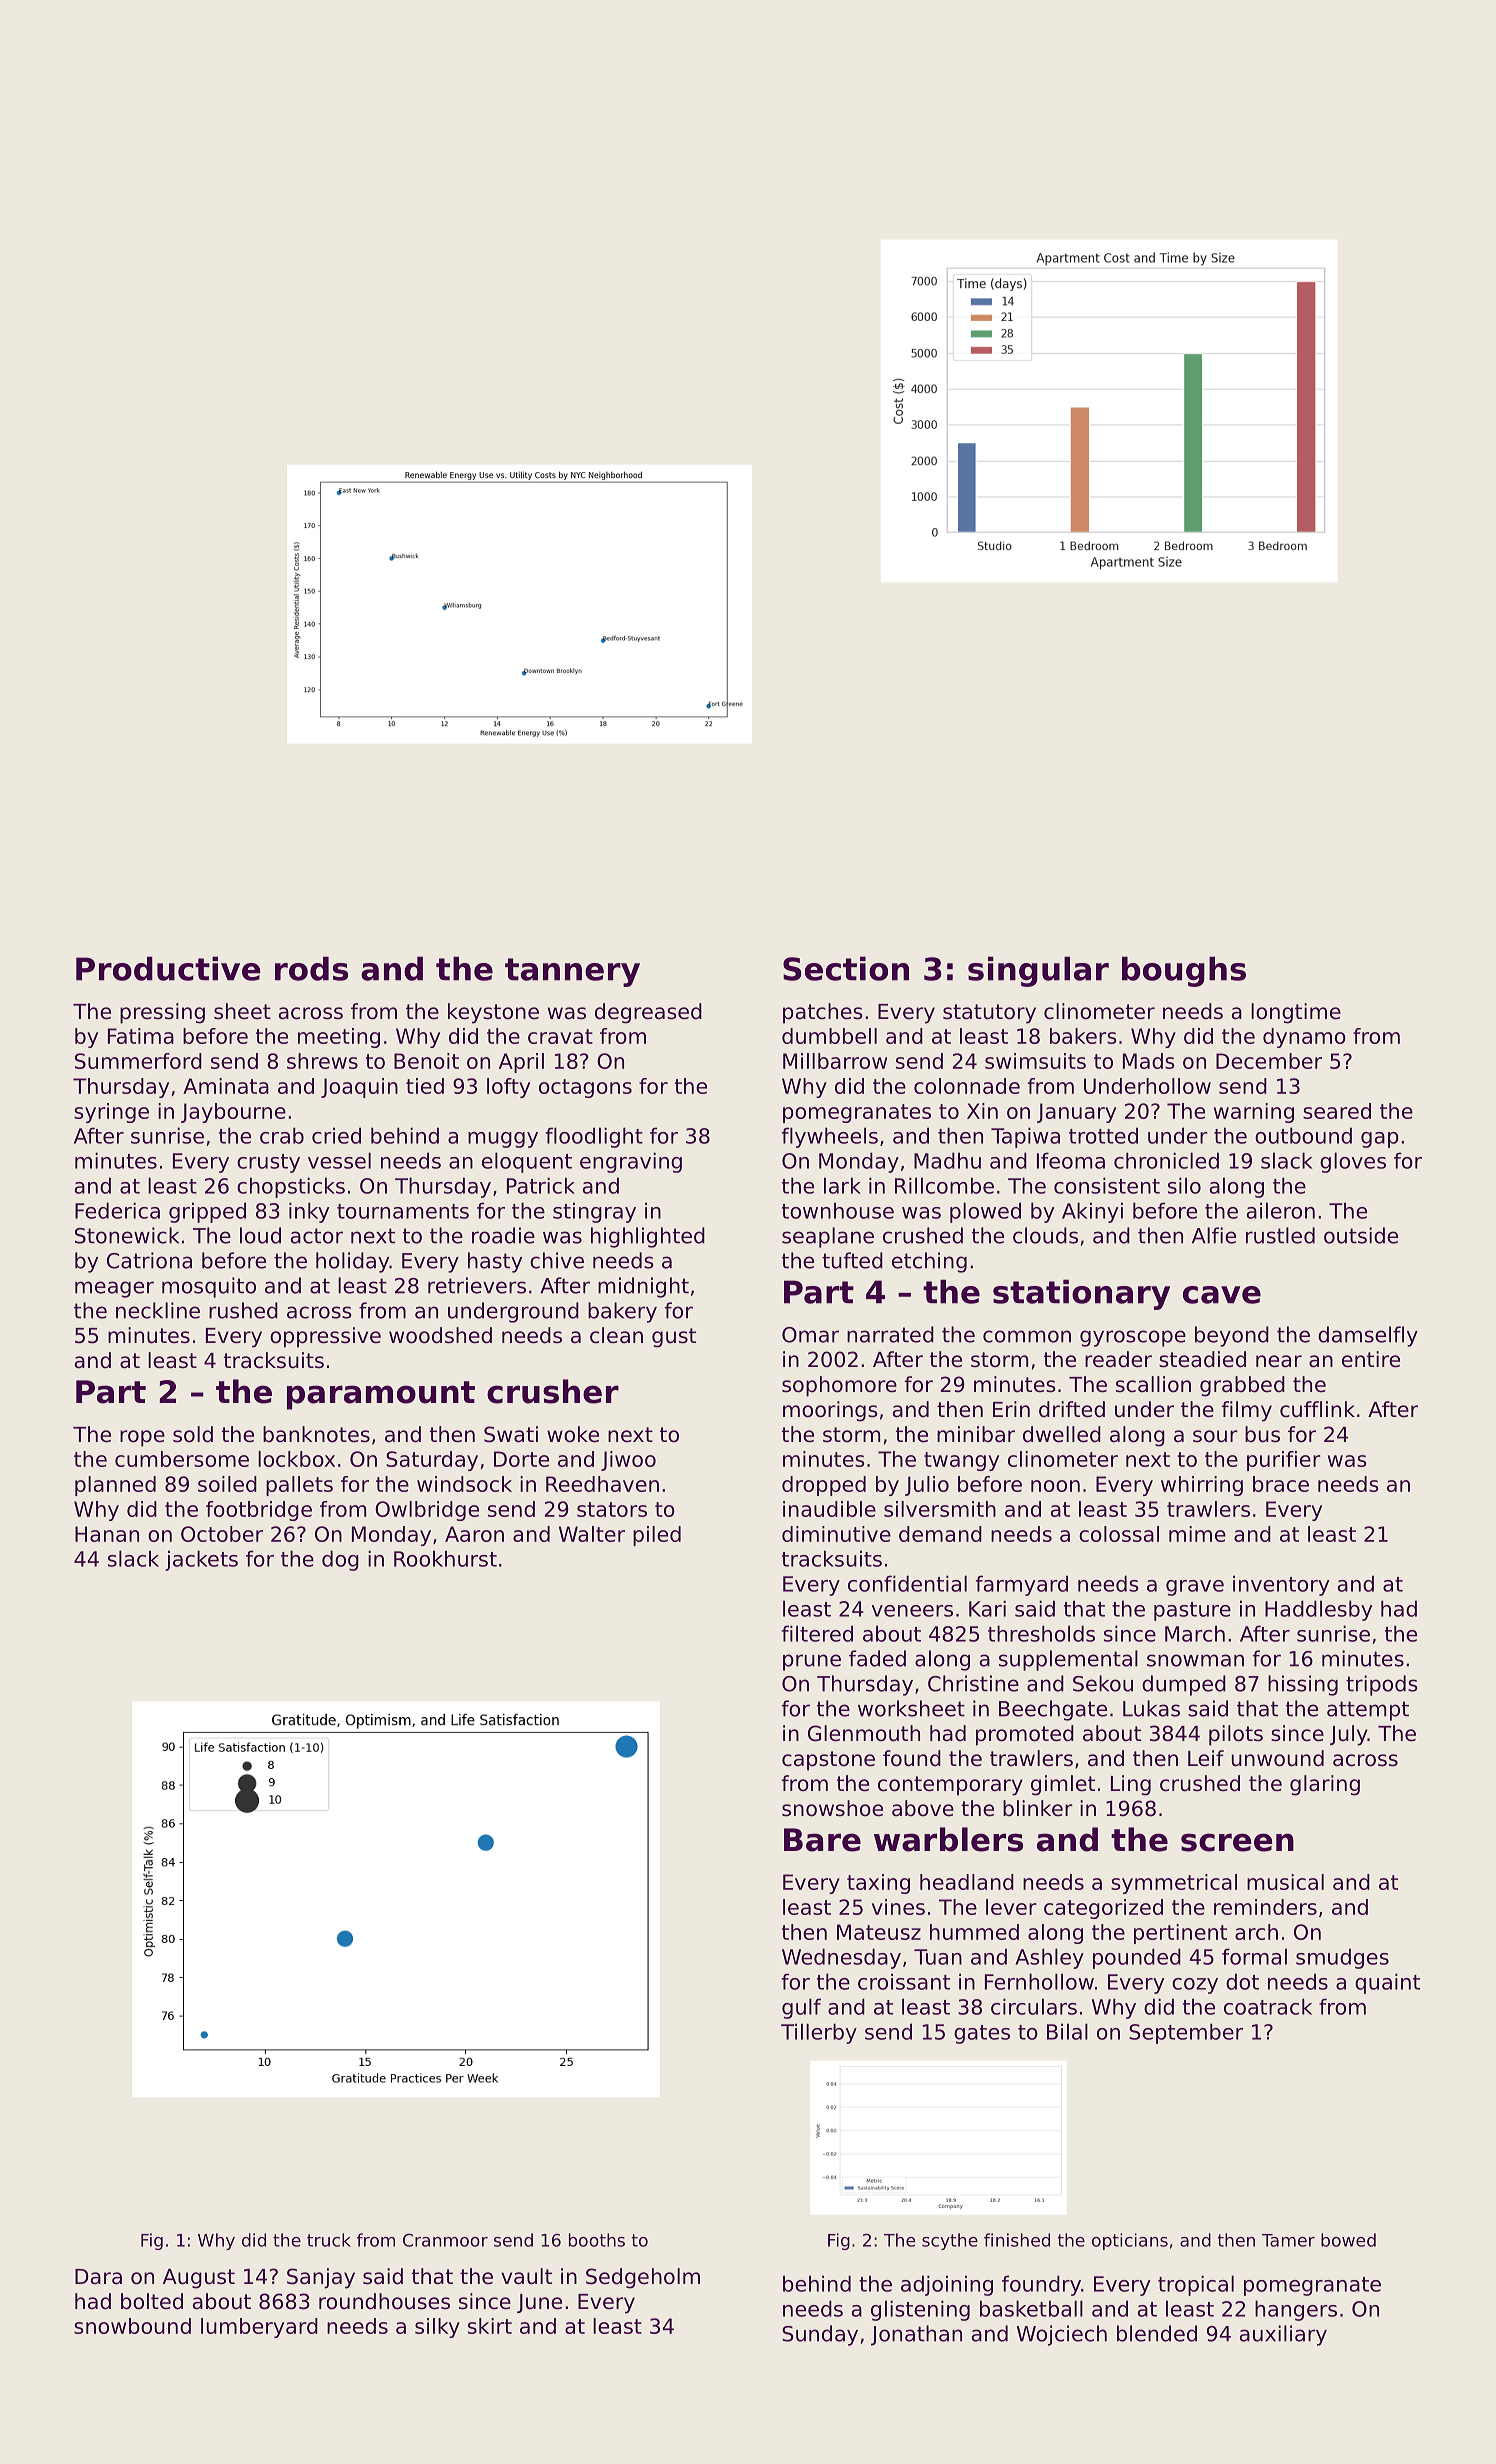 The width and height of the page is (1496, 2464). I want to click on snowbound, so click(132, 2326).
